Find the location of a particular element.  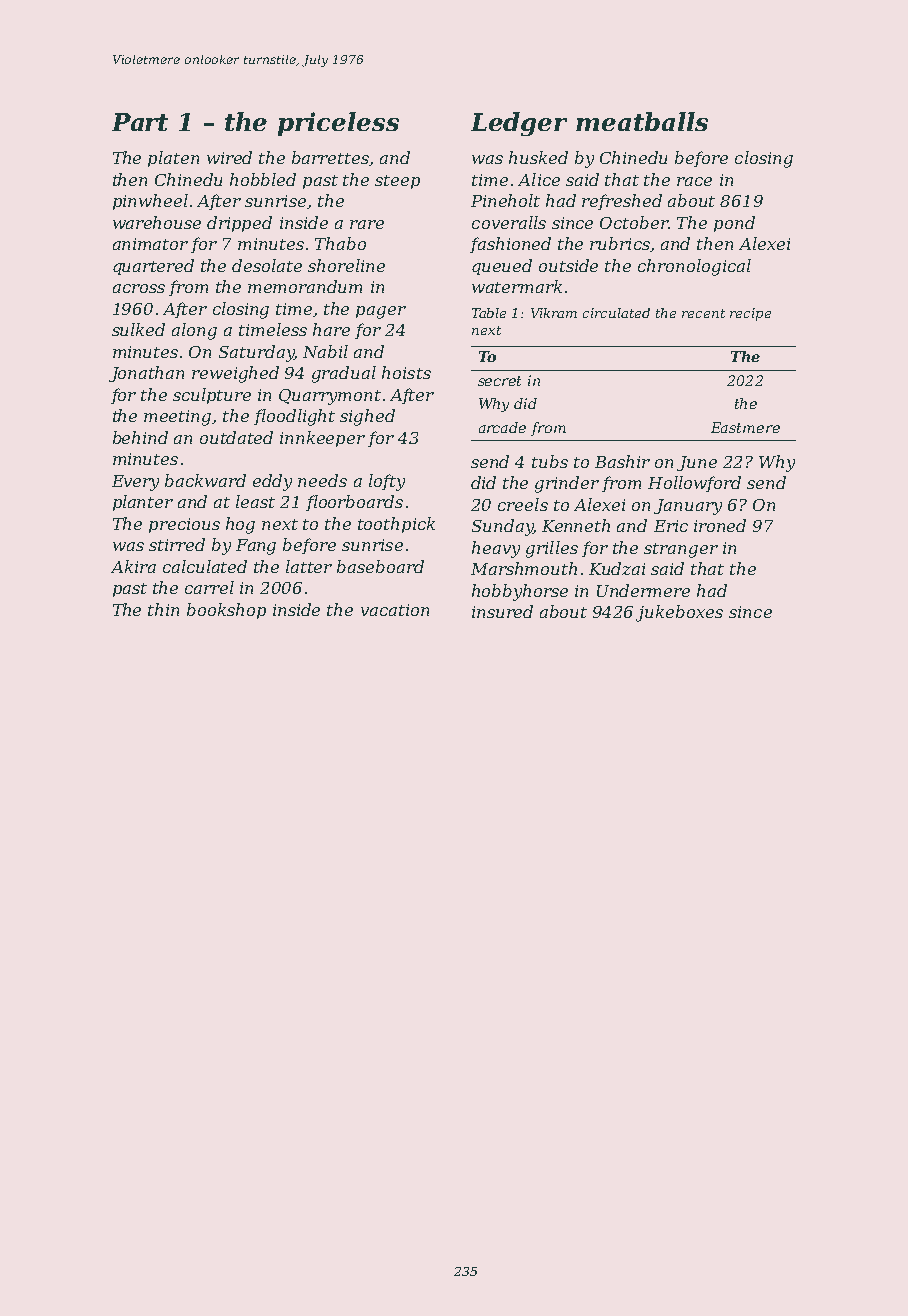

jukeboxes is located at coordinates (679, 613).
